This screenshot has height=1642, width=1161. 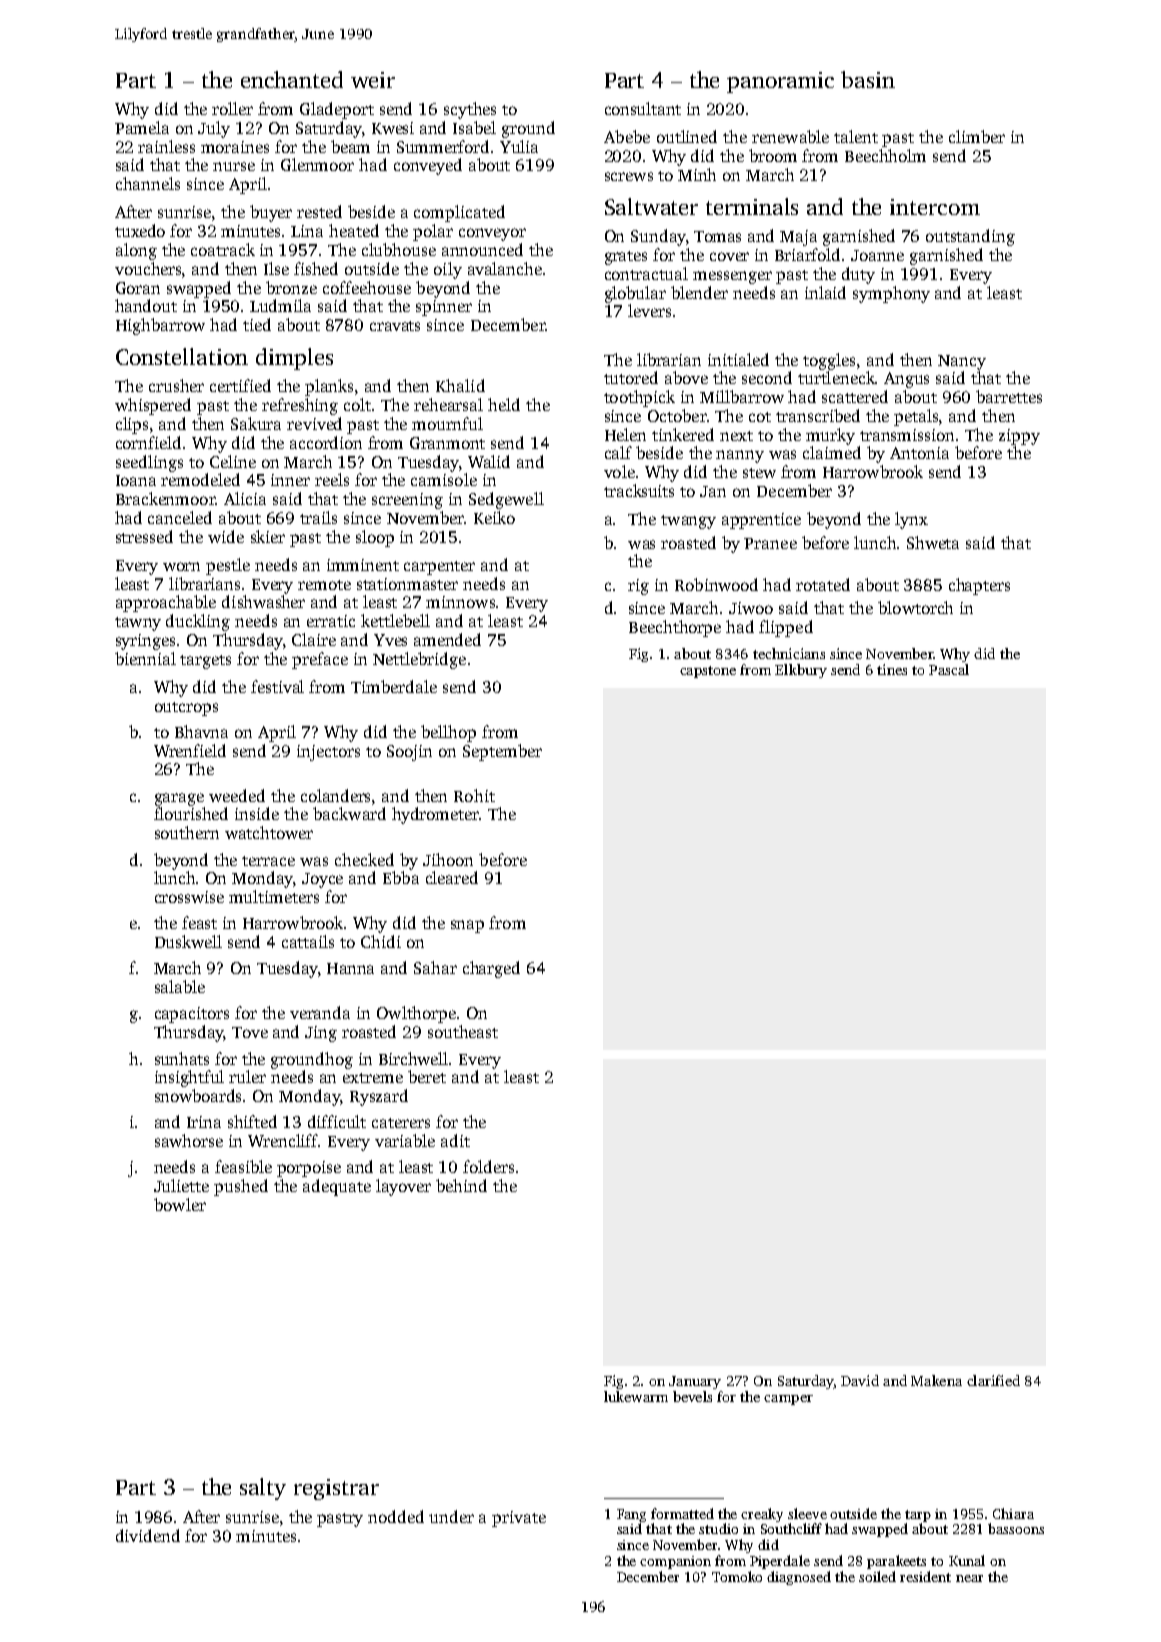 What do you see at coordinates (447, 639) in the screenshot?
I see `amended` at bounding box center [447, 639].
